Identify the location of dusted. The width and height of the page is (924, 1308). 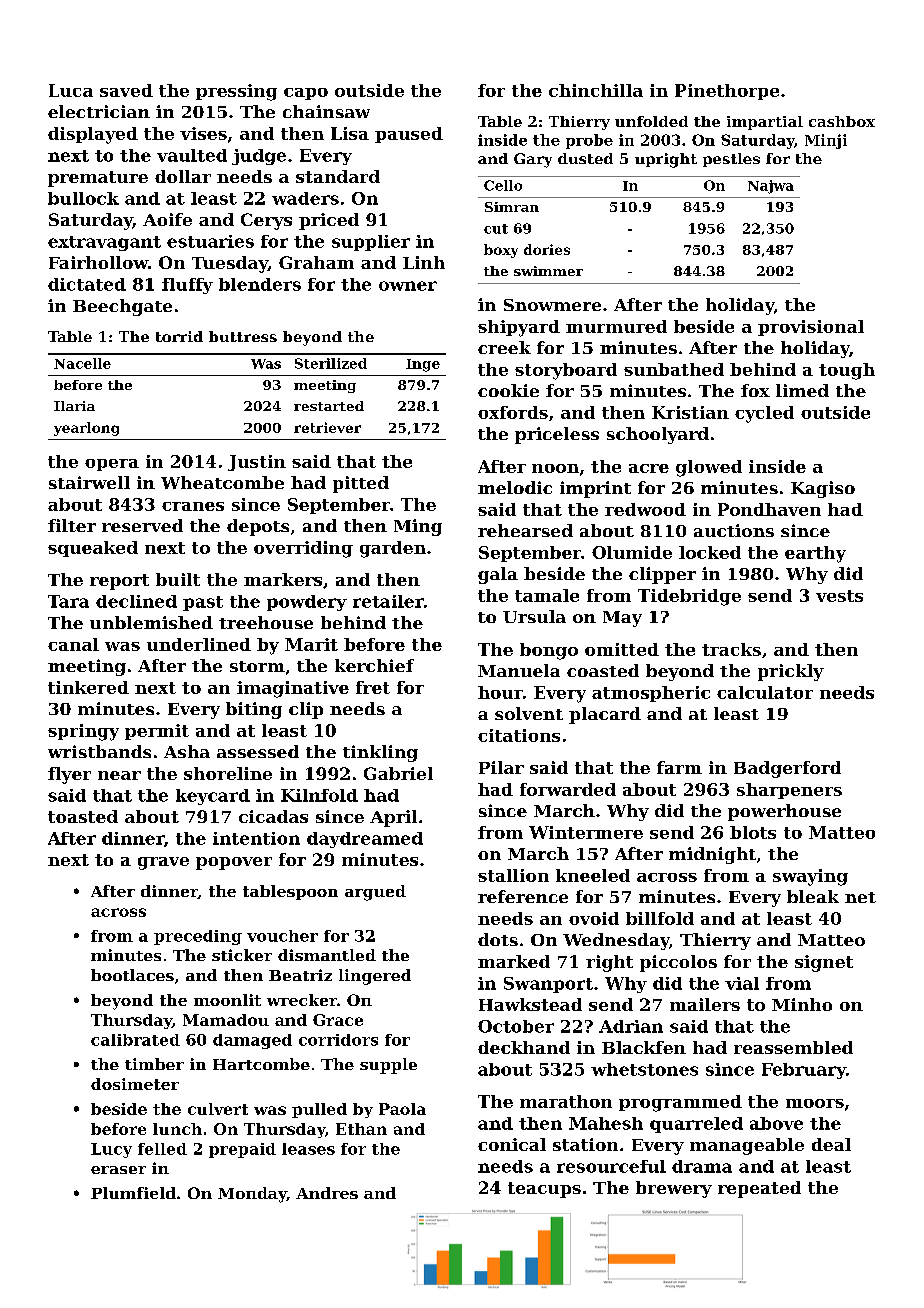
(585, 158).
